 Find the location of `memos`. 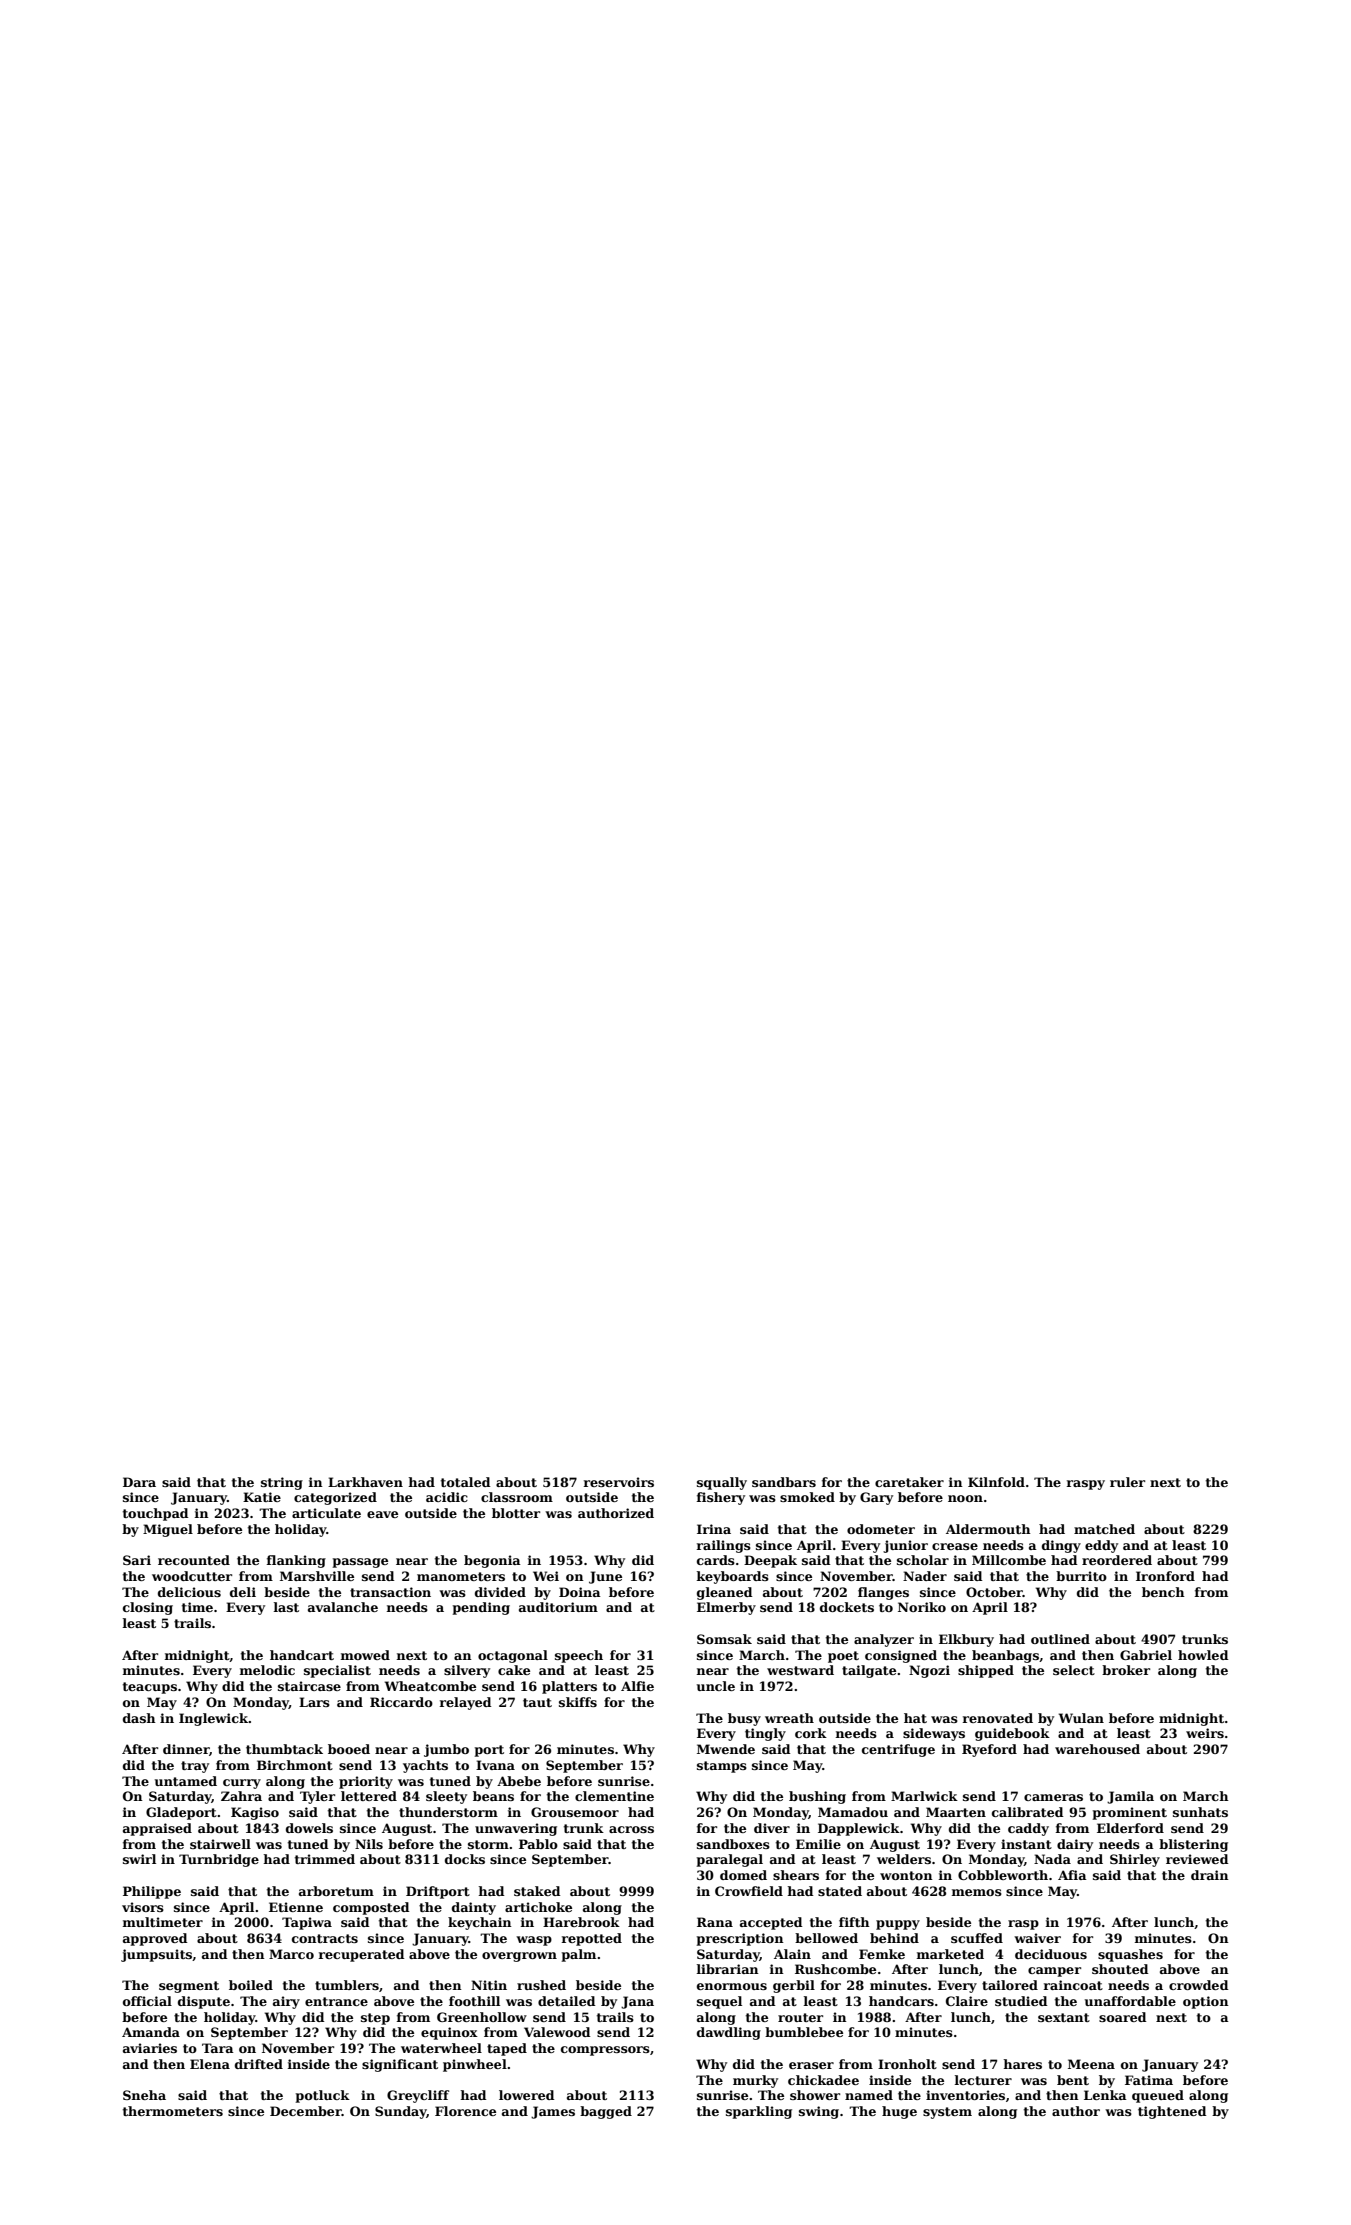

memos is located at coordinates (977, 1892).
